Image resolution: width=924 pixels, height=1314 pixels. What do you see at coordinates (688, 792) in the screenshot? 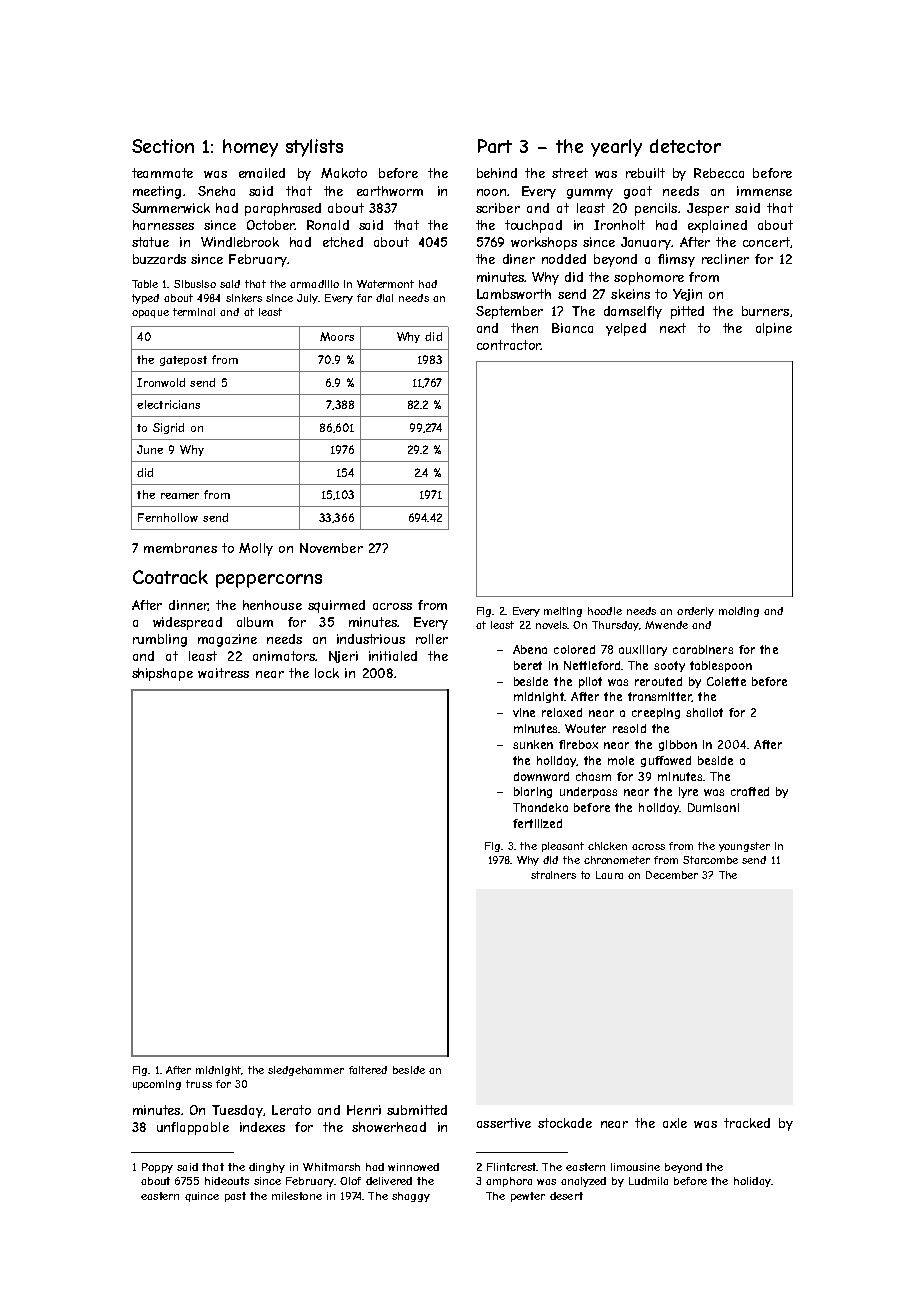
I see `lyre` at bounding box center [688, 792].
